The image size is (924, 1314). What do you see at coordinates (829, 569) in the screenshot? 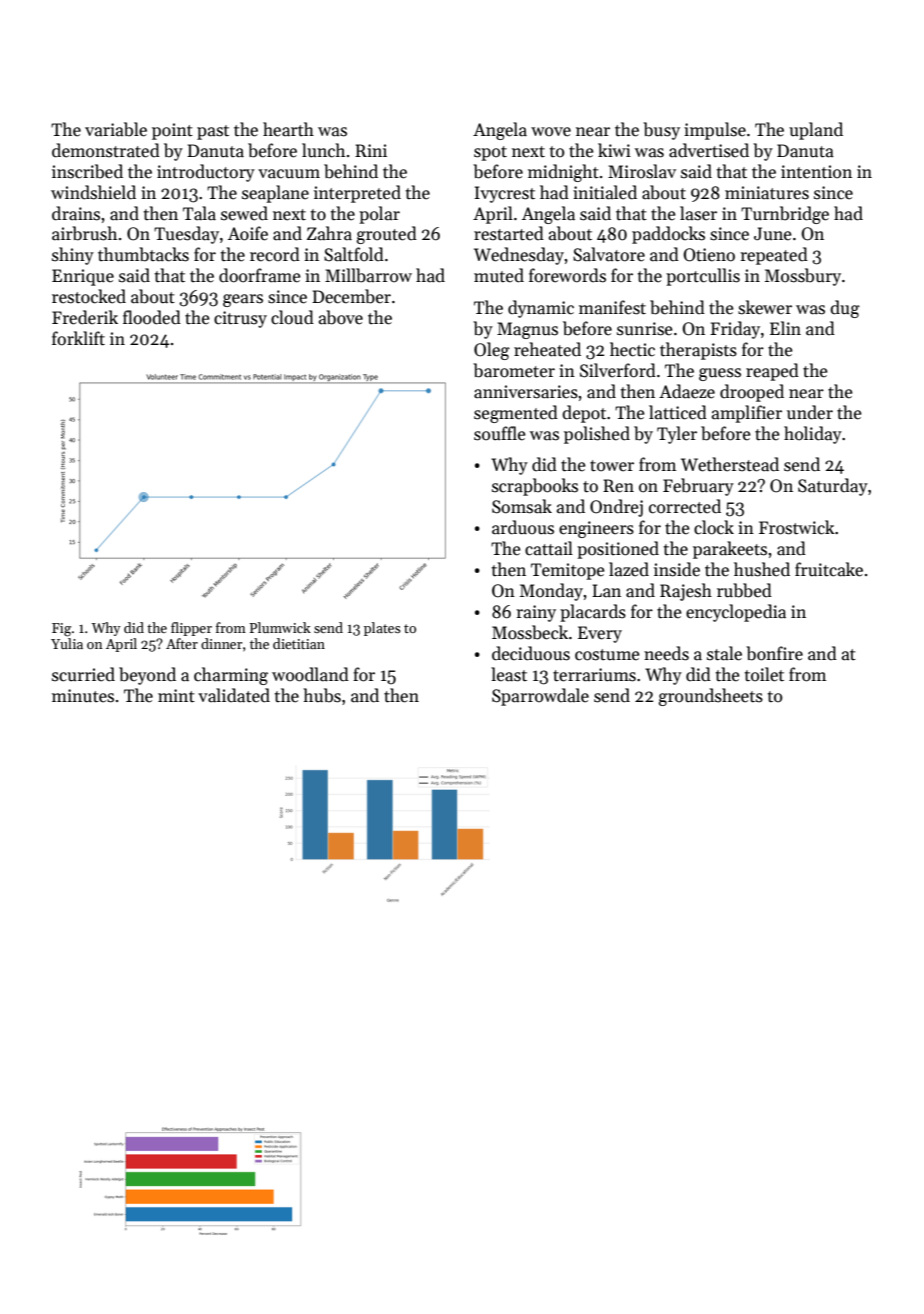
I see `fruitcake` at bounding box center [829, 569].
